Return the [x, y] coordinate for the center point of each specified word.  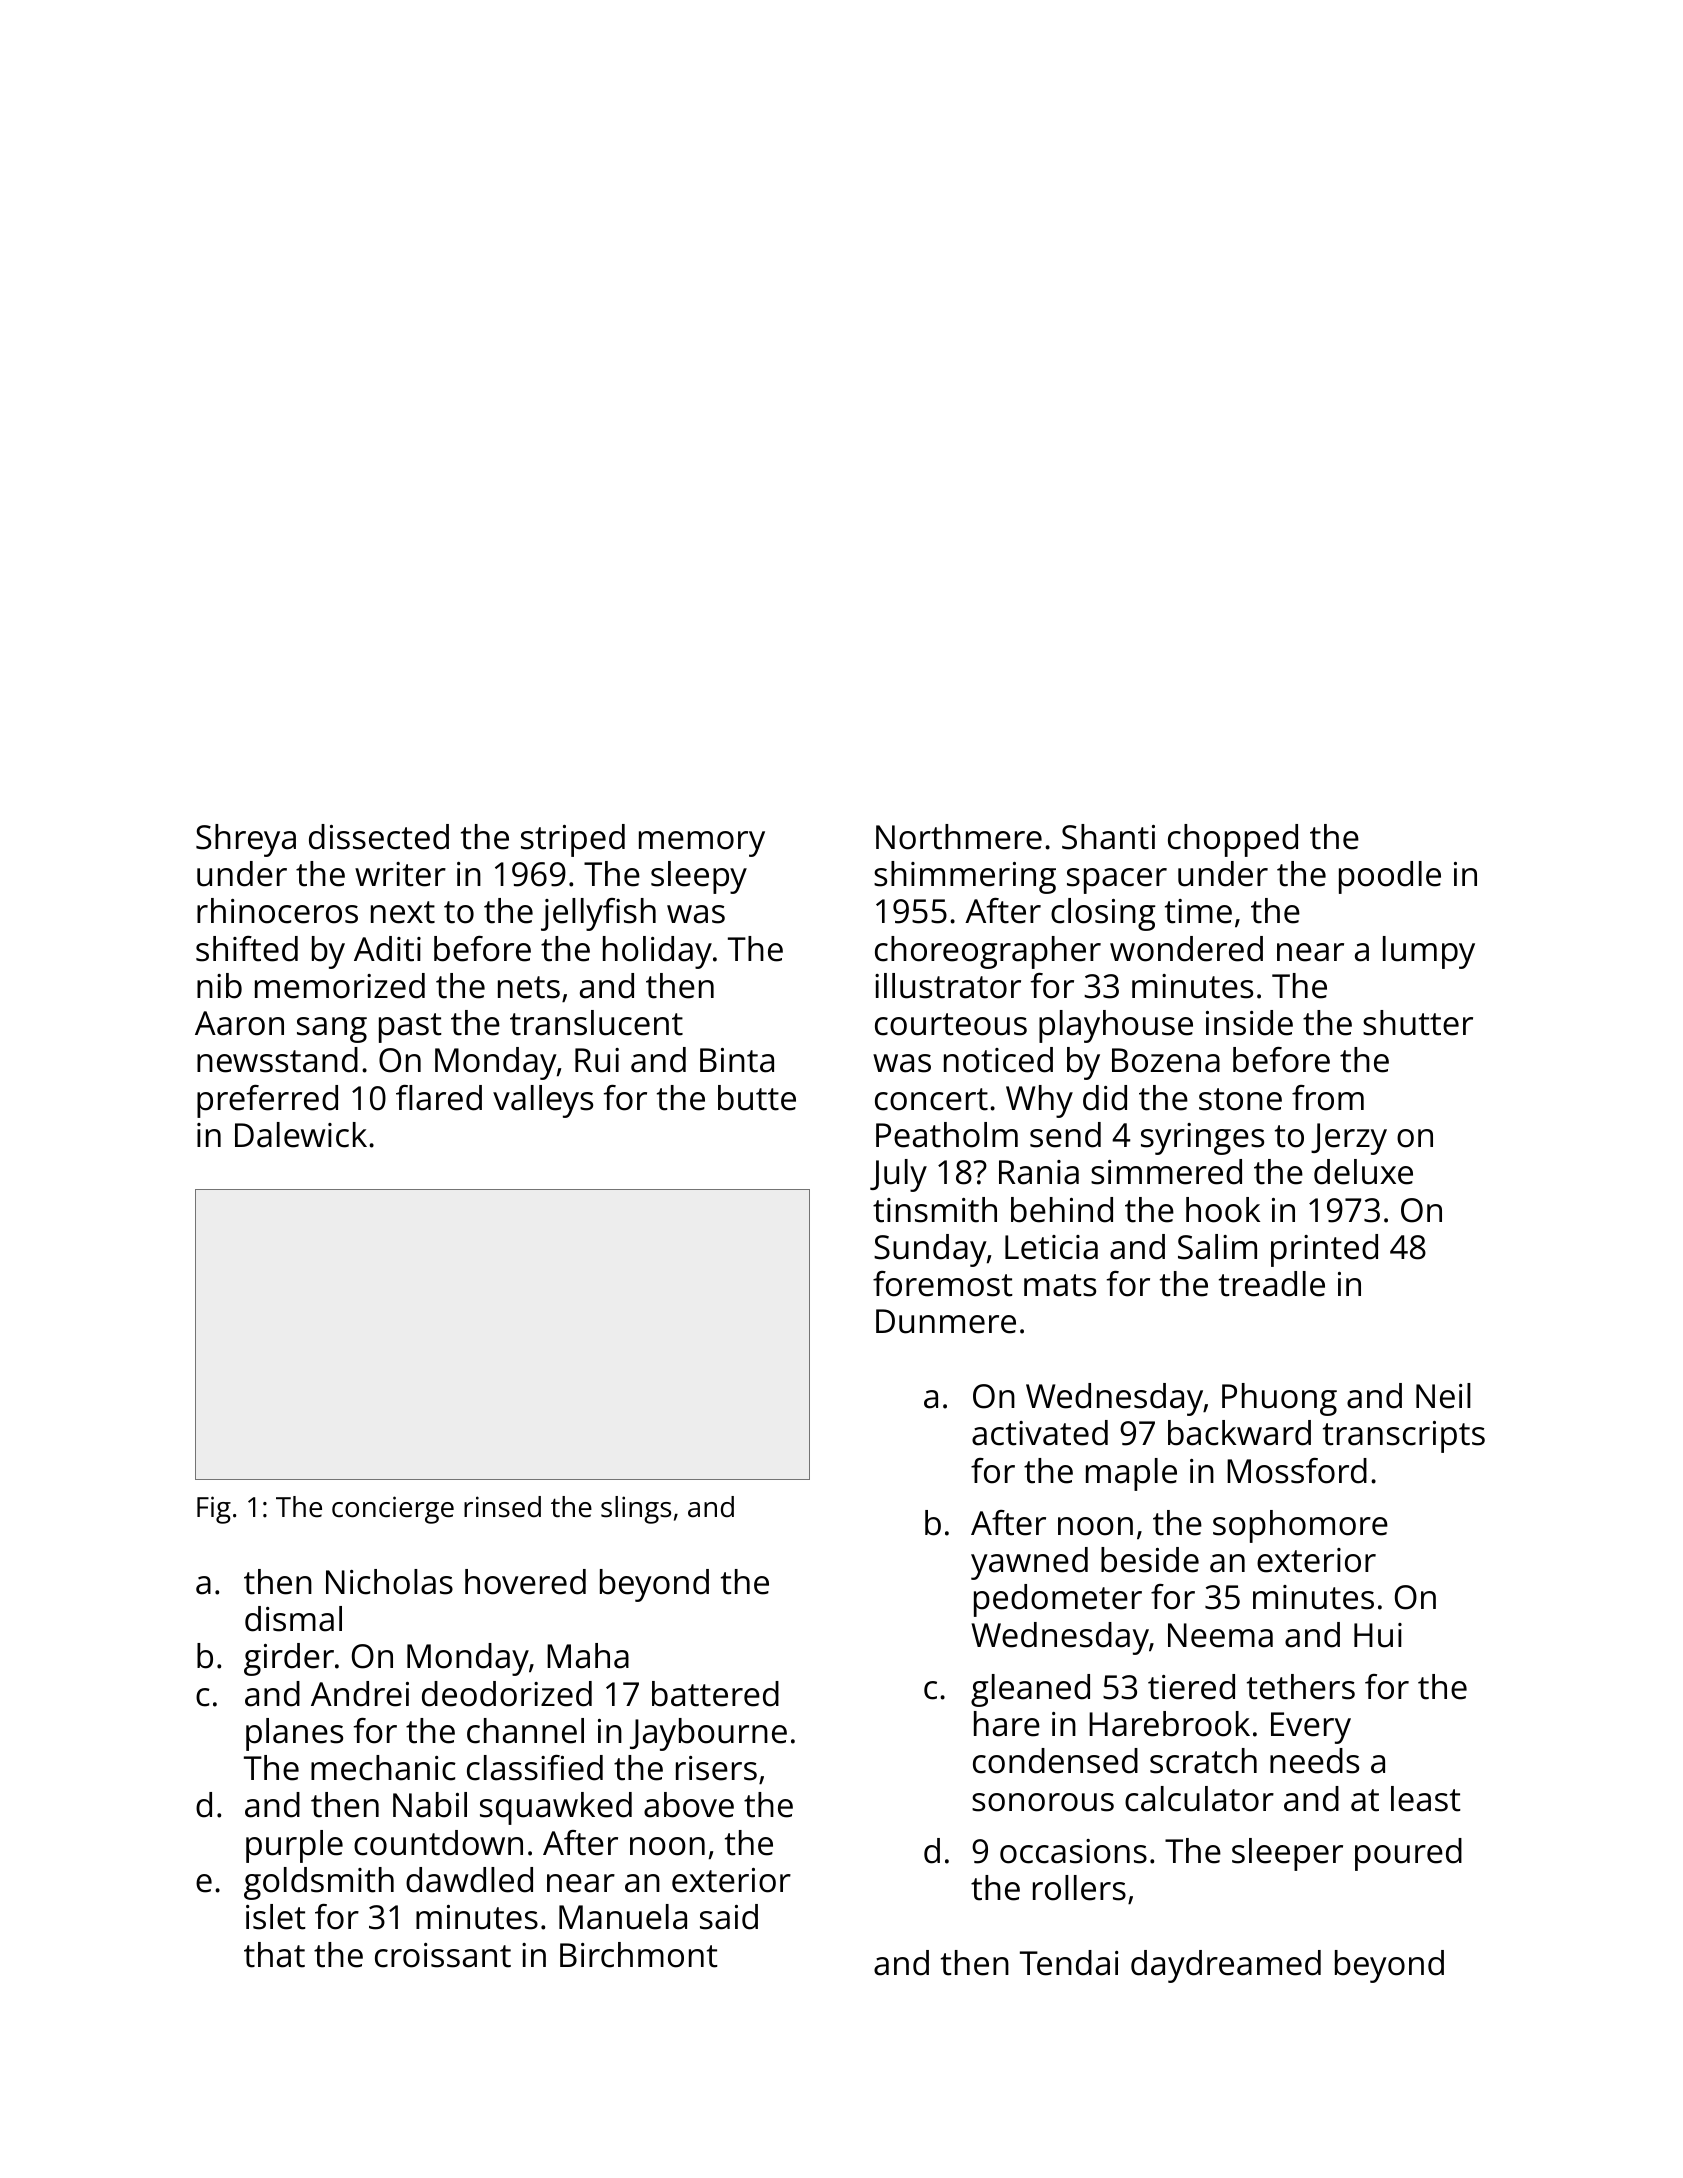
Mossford [1297, 1471]
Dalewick [301, 1135]
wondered [1186, 949]
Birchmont [639, 1955]
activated [1040, 1433]
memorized [340, 986]
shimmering [965, 877]
